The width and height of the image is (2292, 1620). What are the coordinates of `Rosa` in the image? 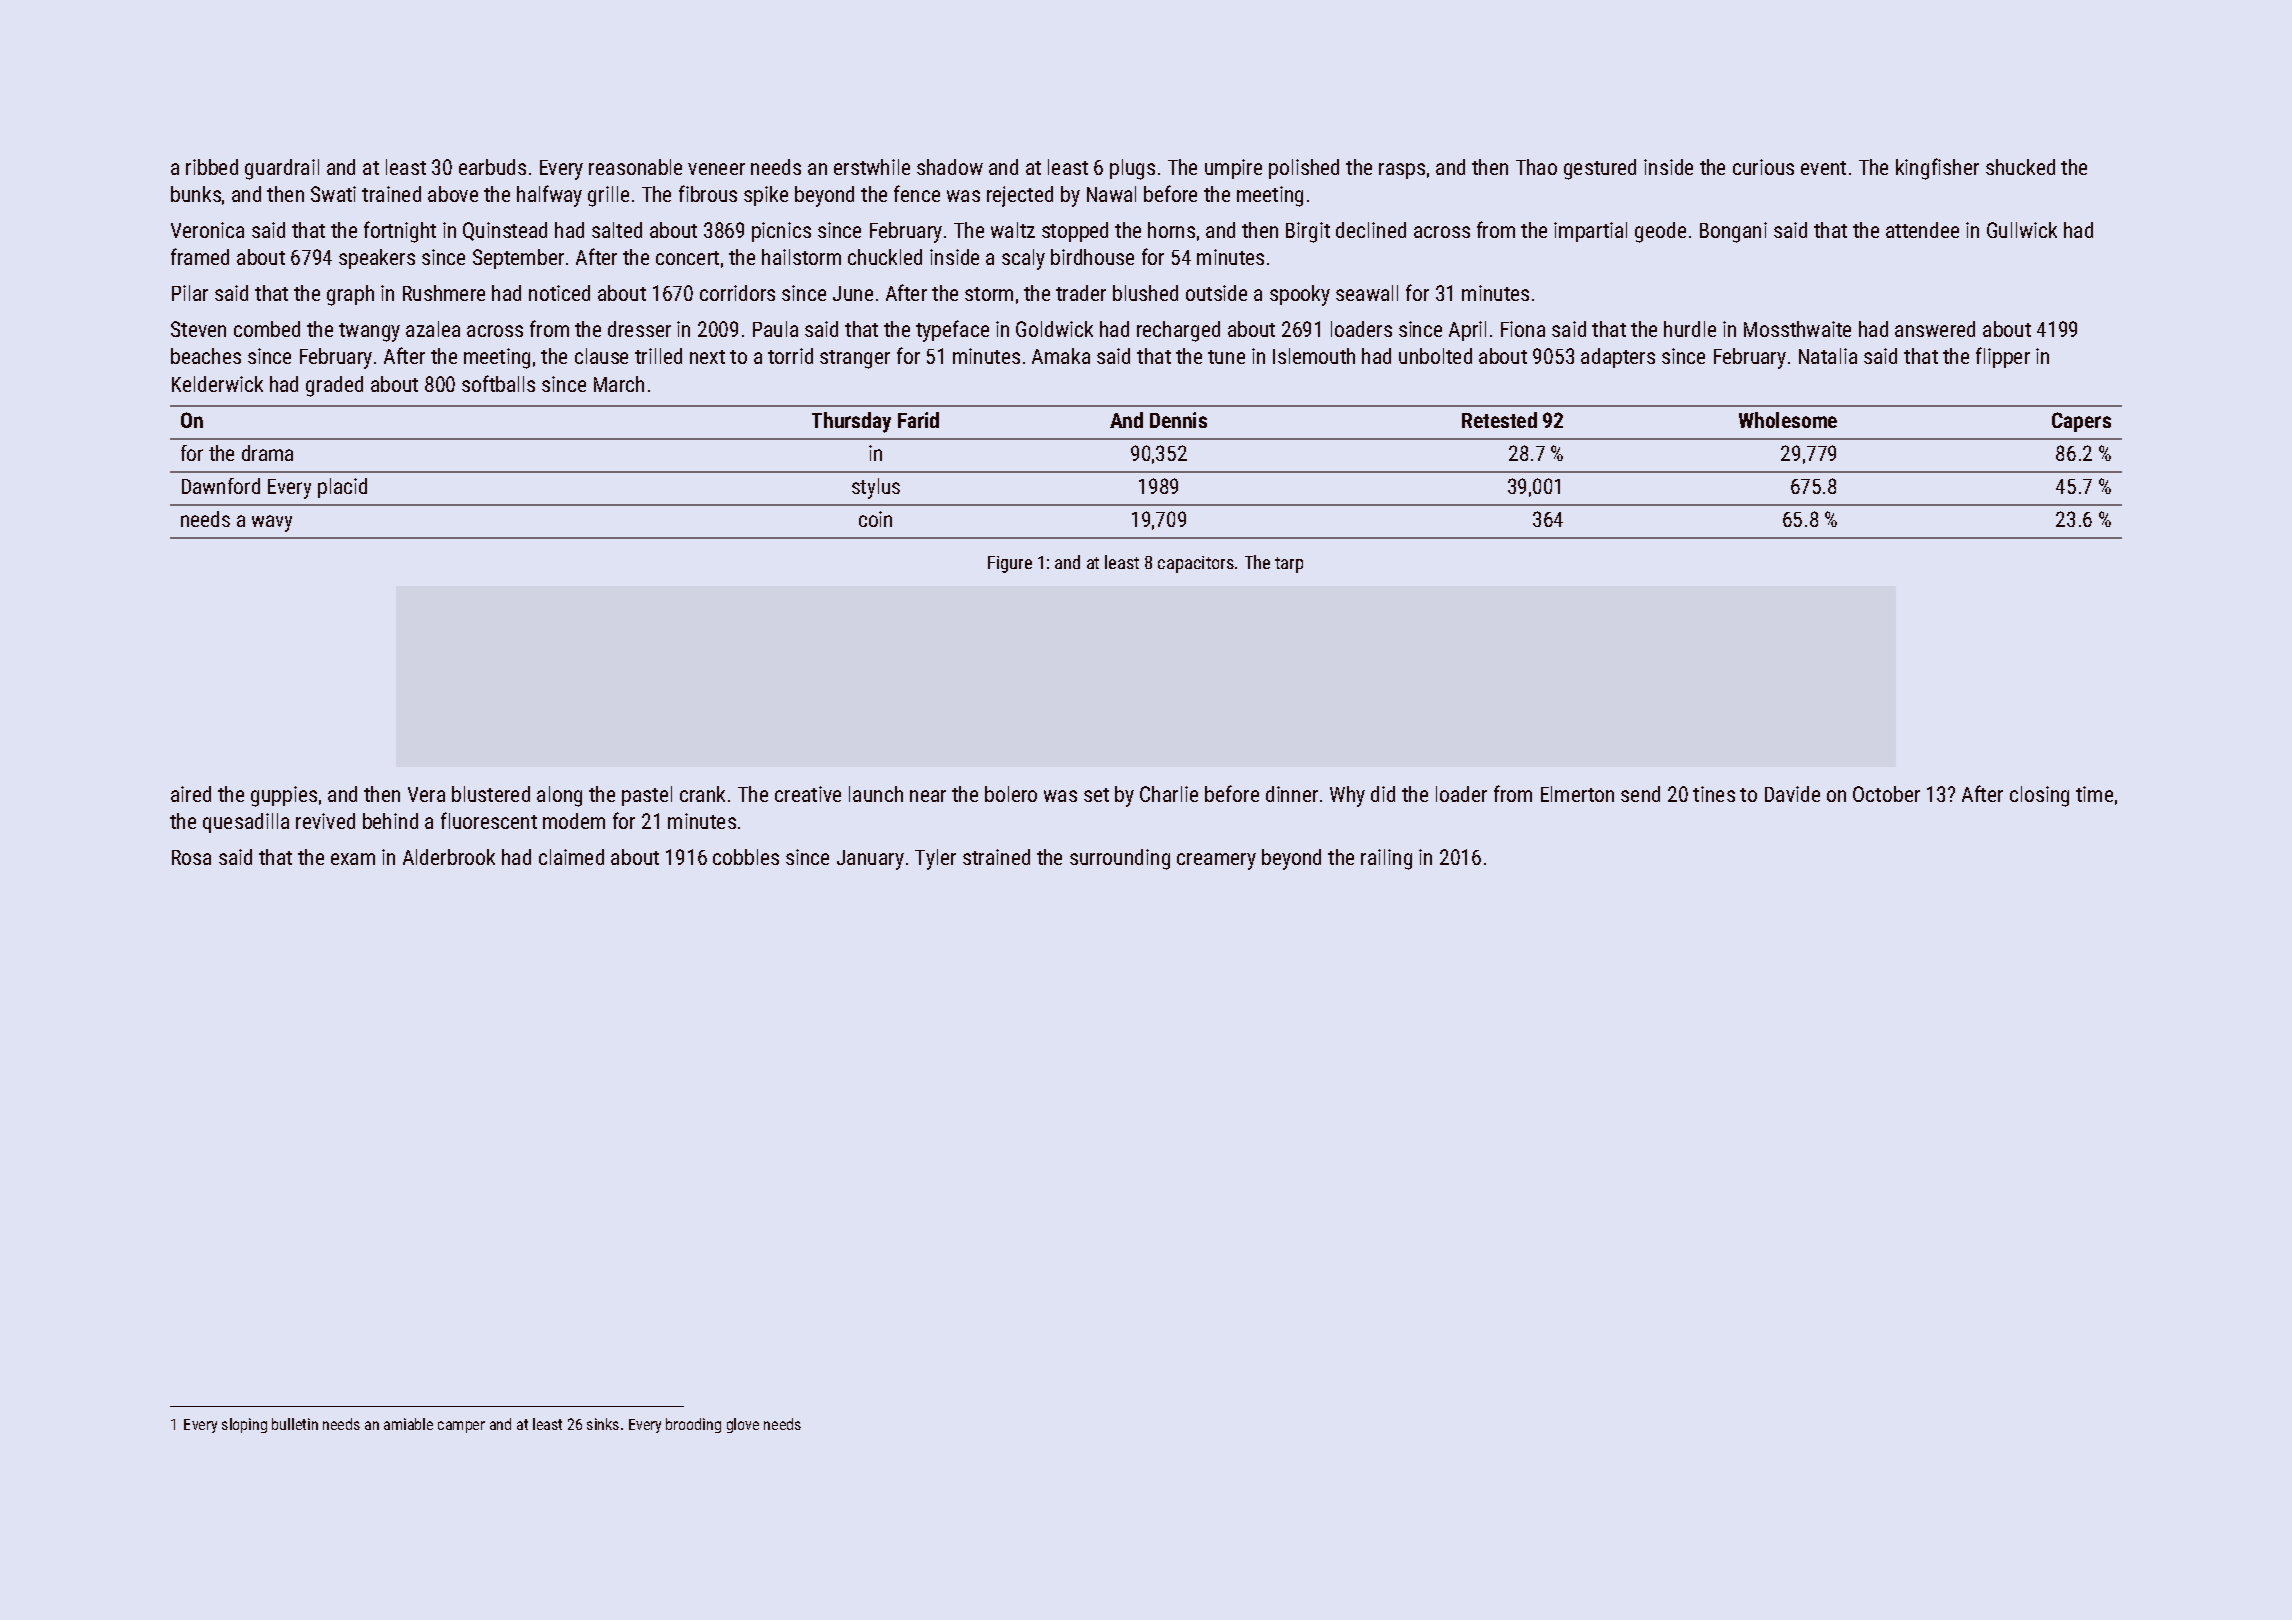 It's located at (191, 857).
